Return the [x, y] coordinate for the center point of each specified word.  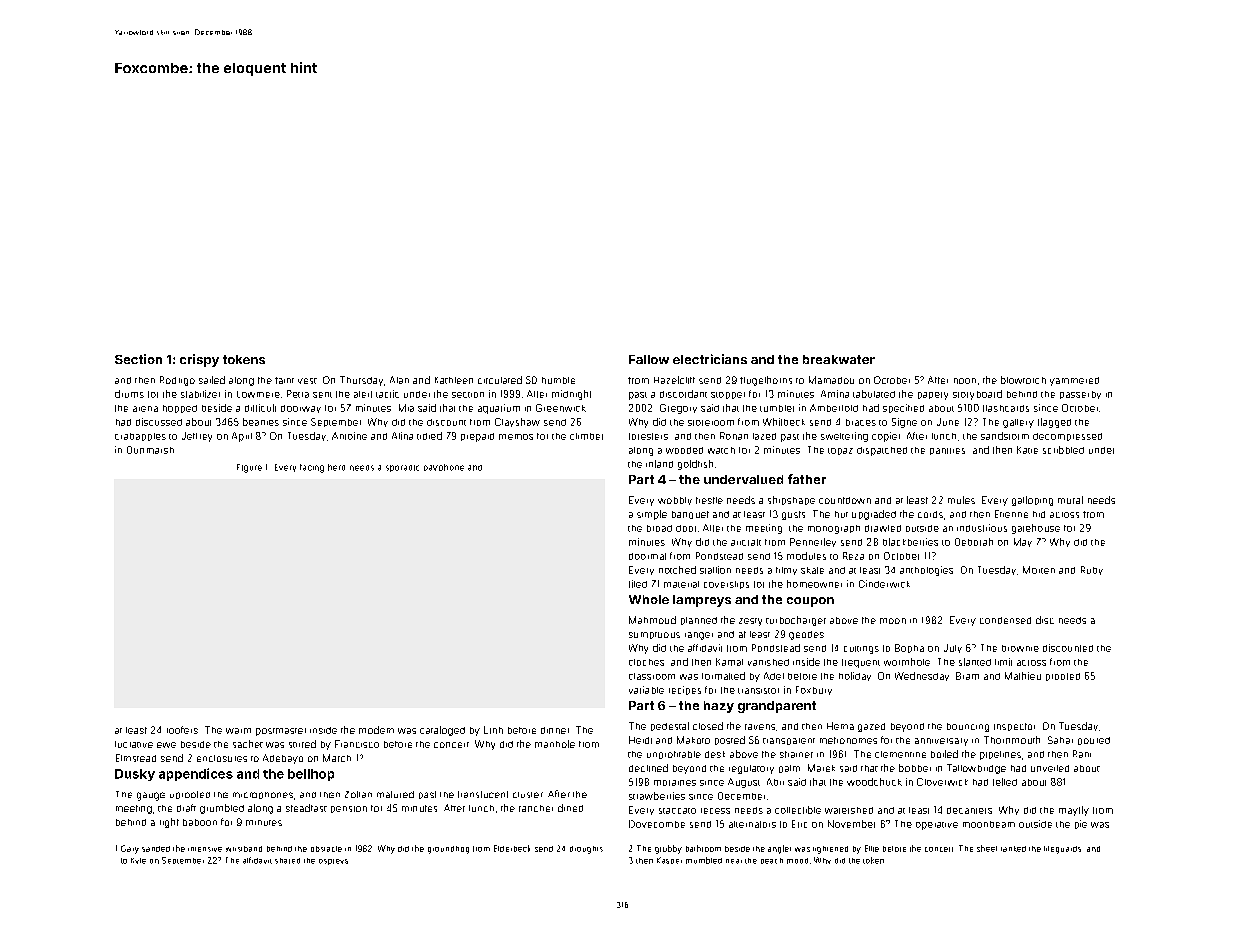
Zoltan [358, 794]
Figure [249, 468]
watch [721, 450]
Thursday [361, 381]
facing [312, 468]
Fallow [649, 359]
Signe [904, 423]
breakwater [839, 359]
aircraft [746, 542]
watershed [849, 810]
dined [570, 808]
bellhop [311, 775]
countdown [845, 500]
